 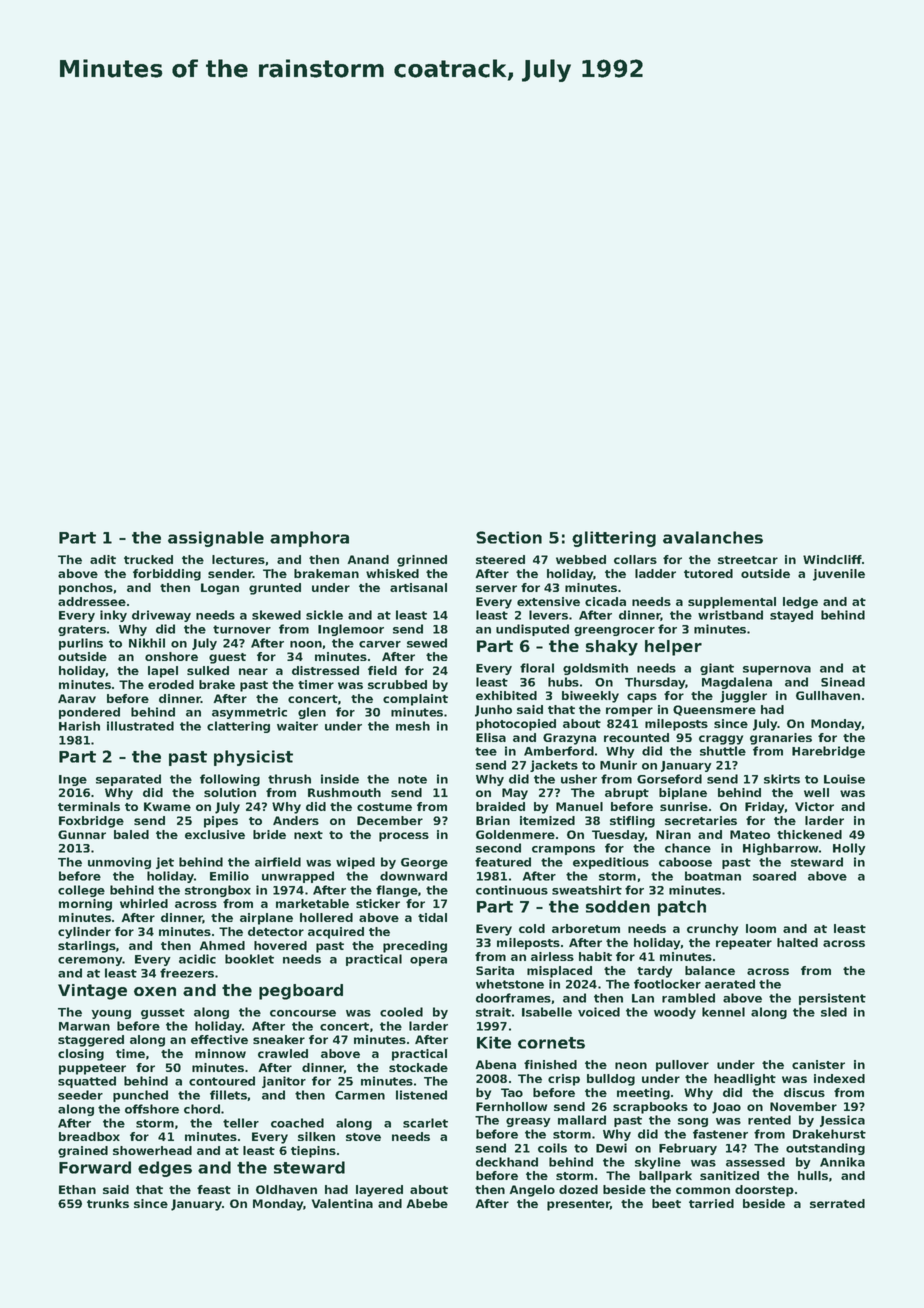 I want to click on Section, so click(x=509, y=537).
